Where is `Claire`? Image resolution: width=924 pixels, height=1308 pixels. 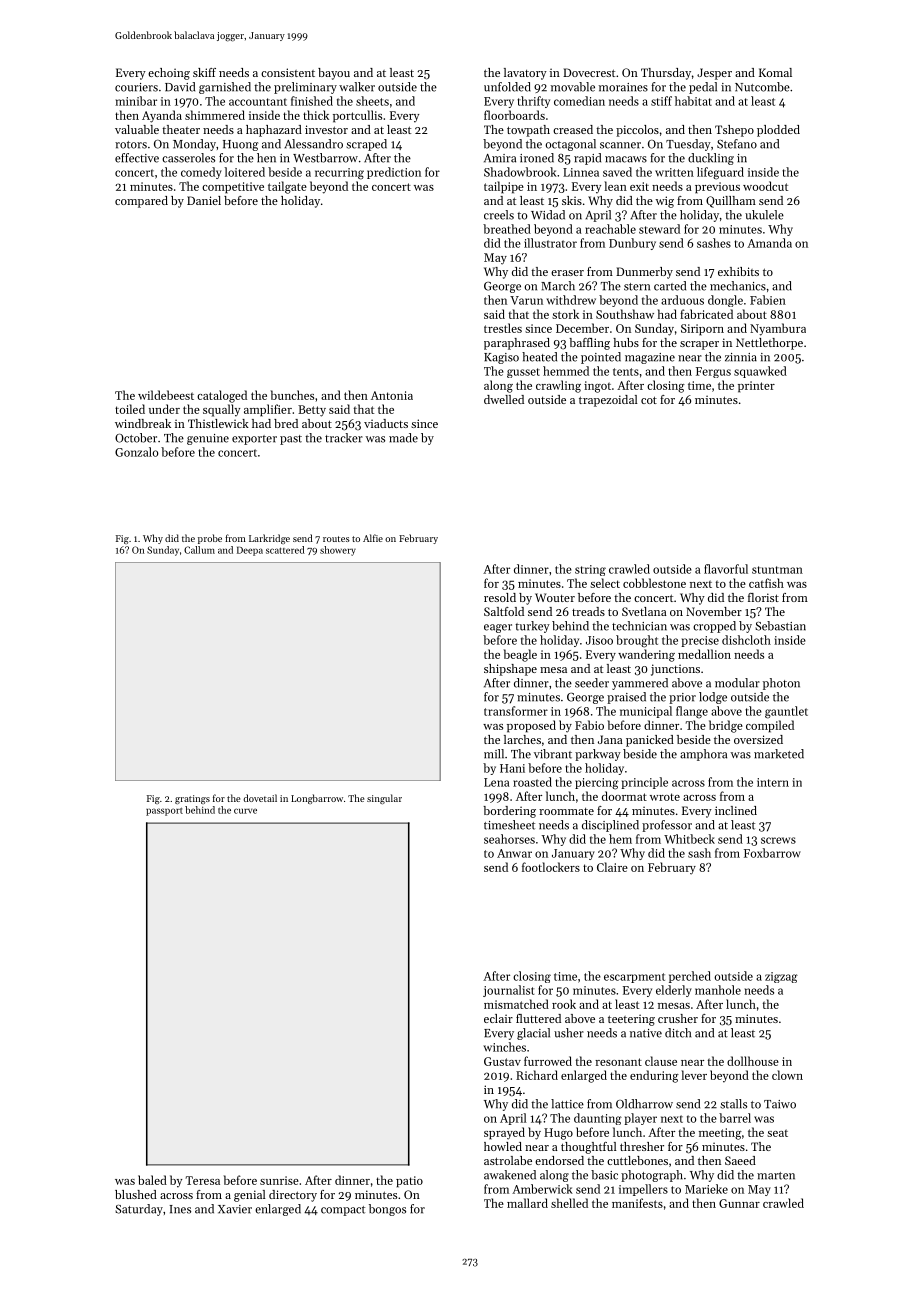
Claire is located at coordinates (612, 867).
